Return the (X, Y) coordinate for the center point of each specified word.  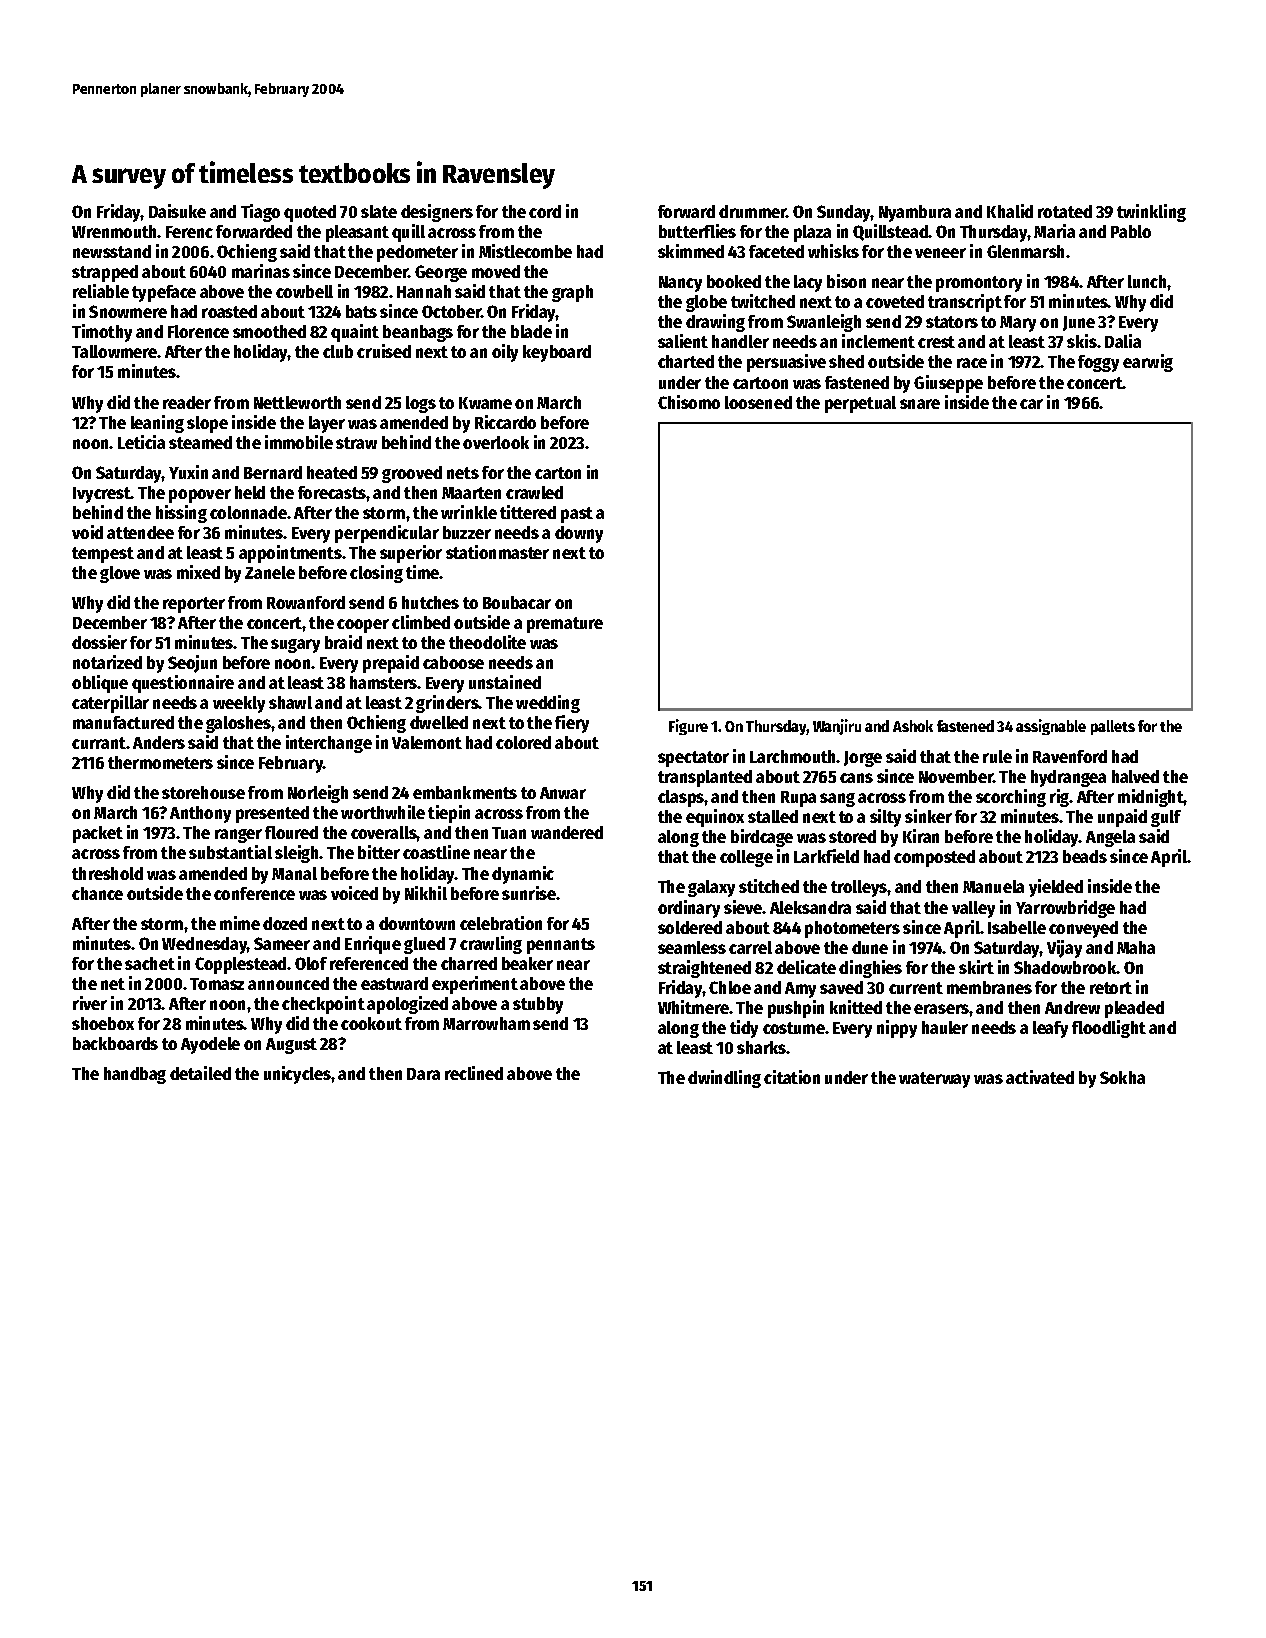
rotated (1065, 211)
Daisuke (177, 211)
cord (545, 211)
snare (920, 404)
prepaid (391, 664)
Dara (423, 1074)
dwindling (724, 1079)
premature (565, 625)
